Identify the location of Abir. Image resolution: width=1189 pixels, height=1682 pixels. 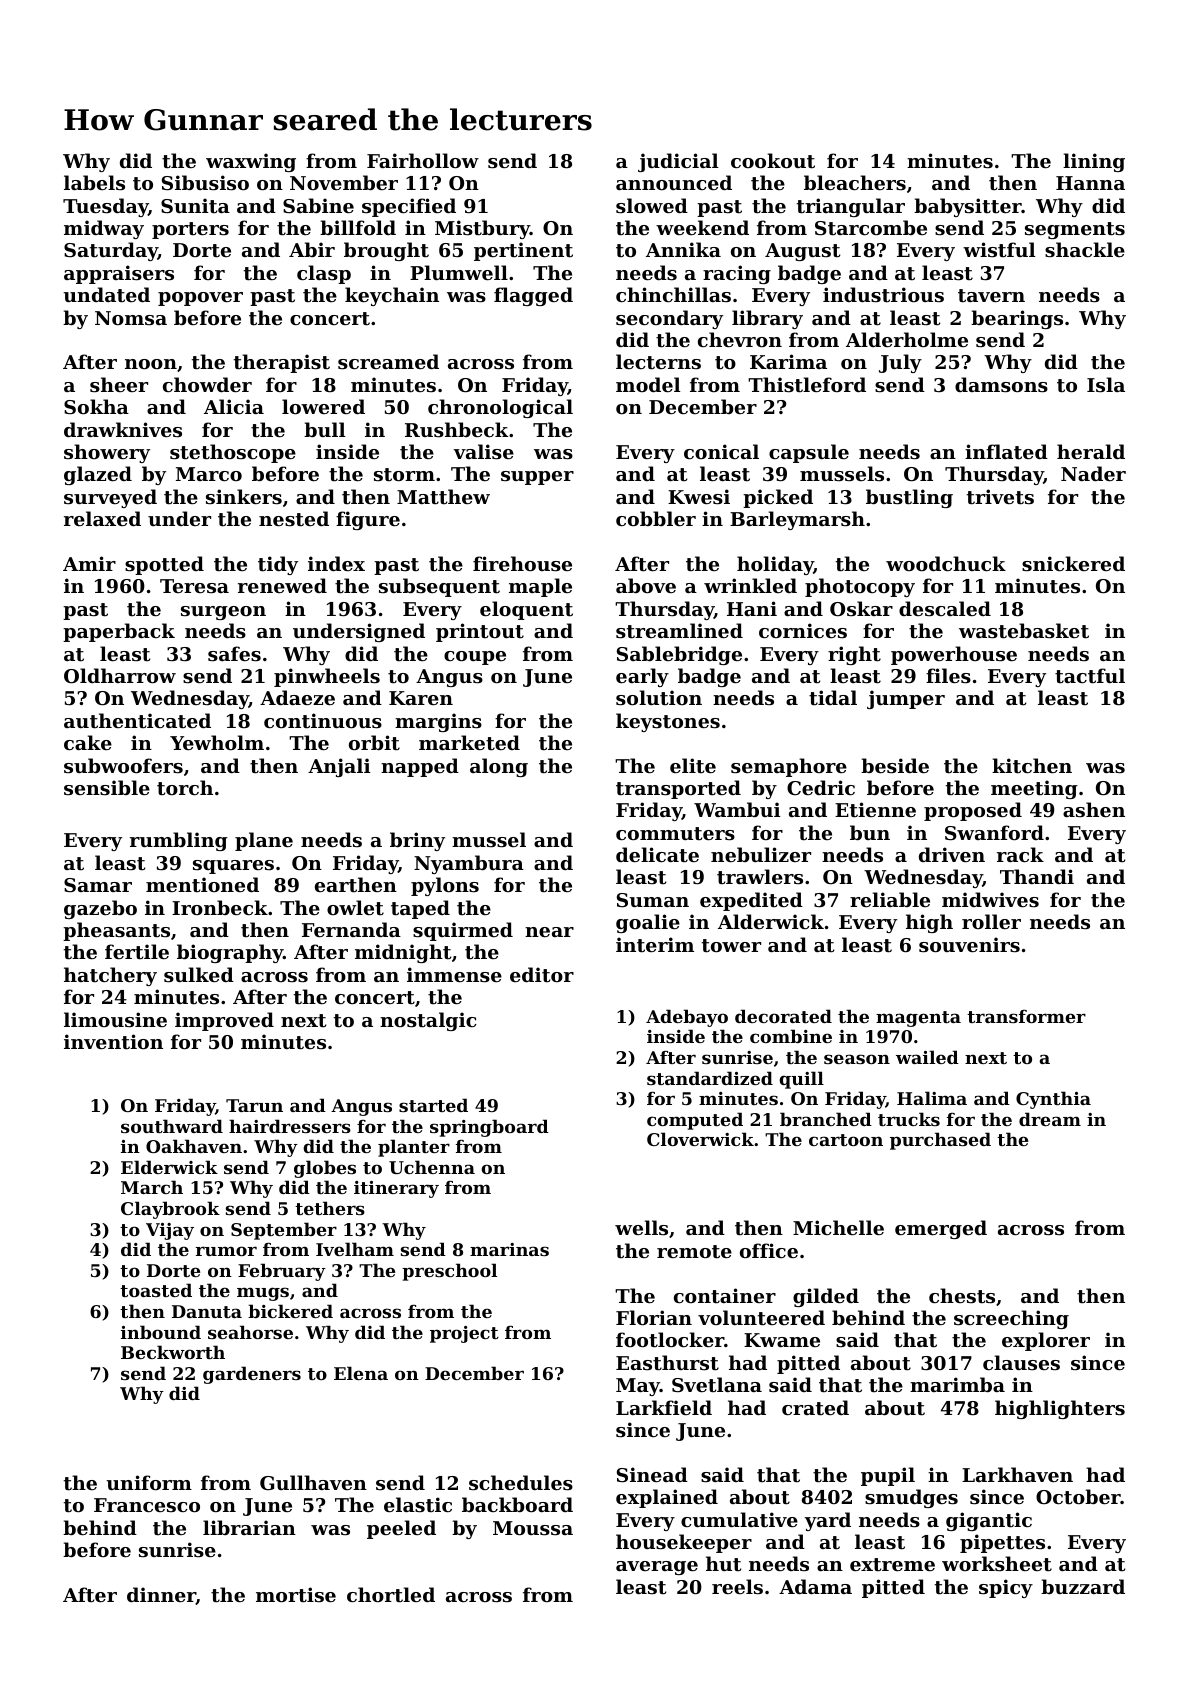
(312, 249).
